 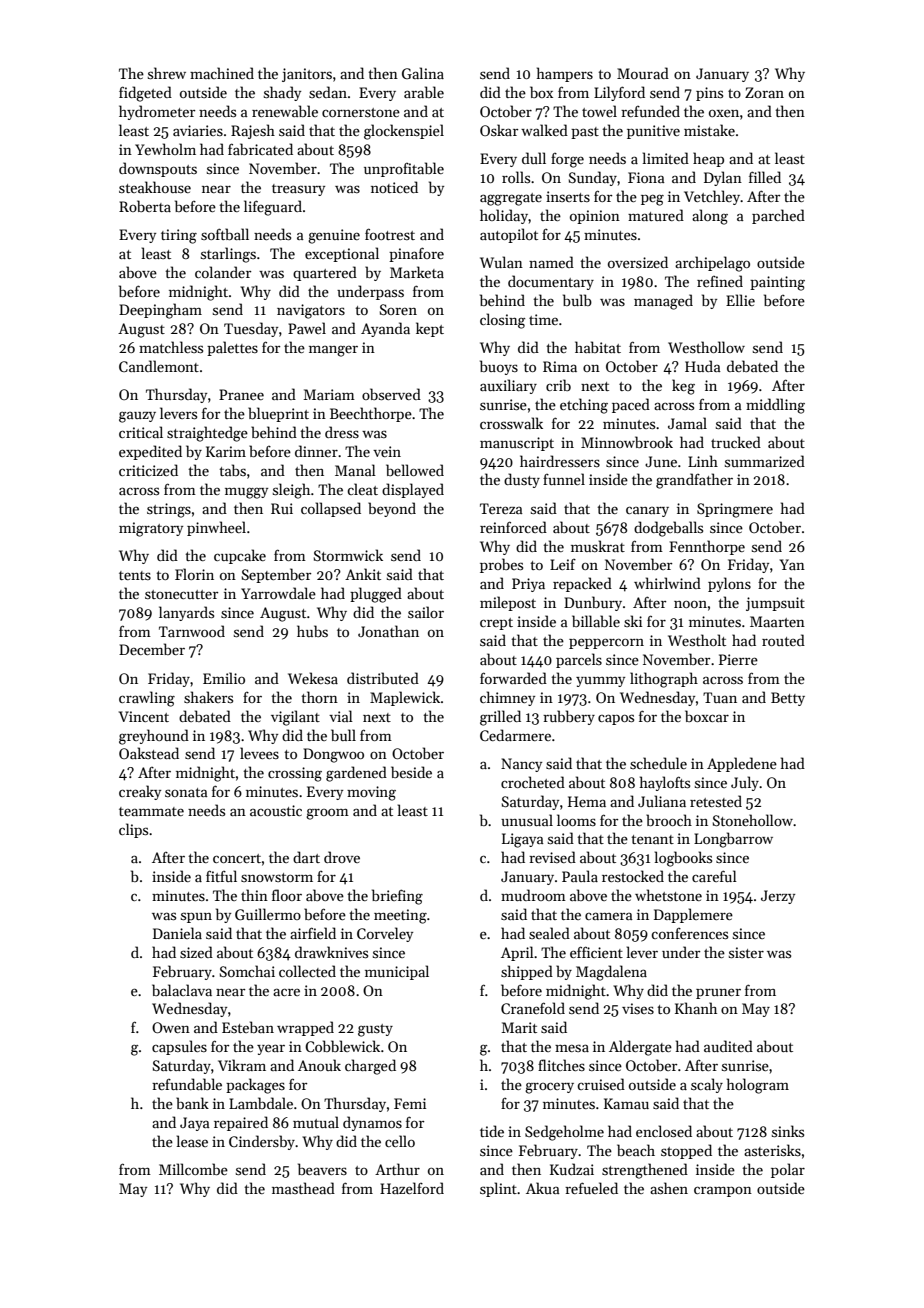 What do you see at coordinates (720, 281) in the page?
I see `refined` at bounding box center [720, 281].
